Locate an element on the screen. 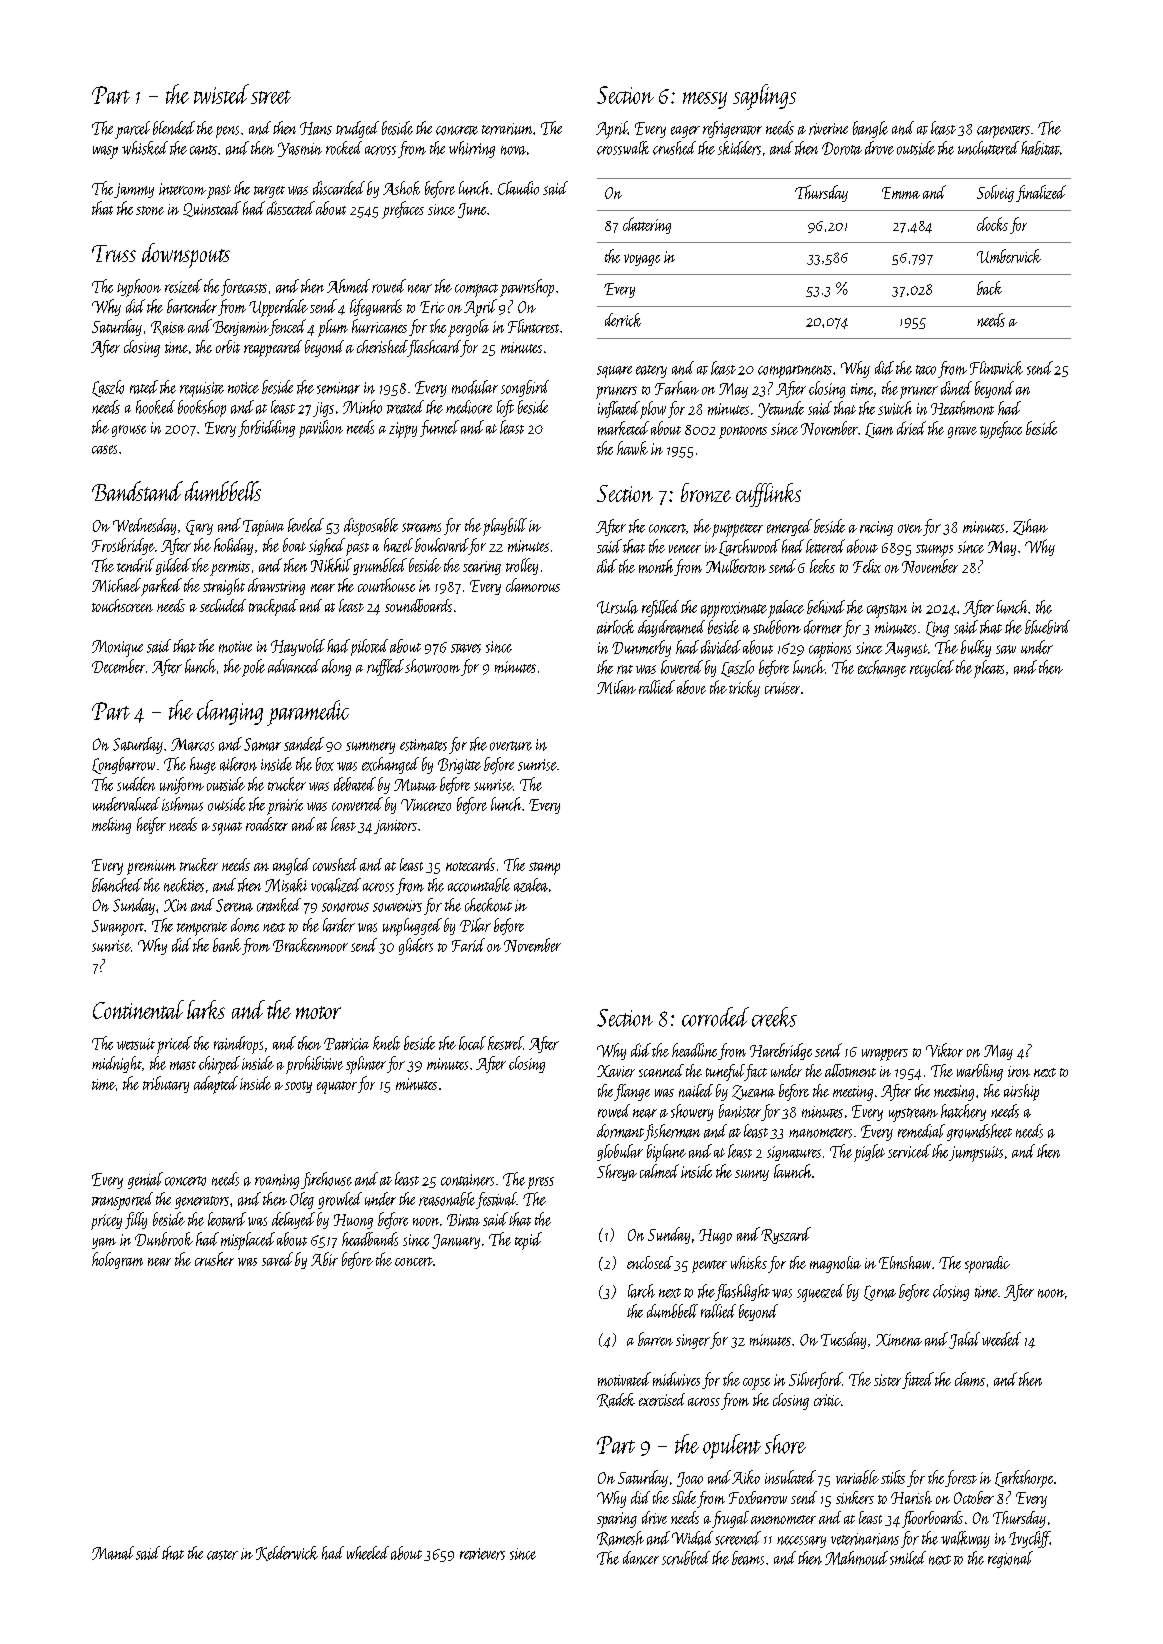  hawk is located at coordinates (632, 448).
